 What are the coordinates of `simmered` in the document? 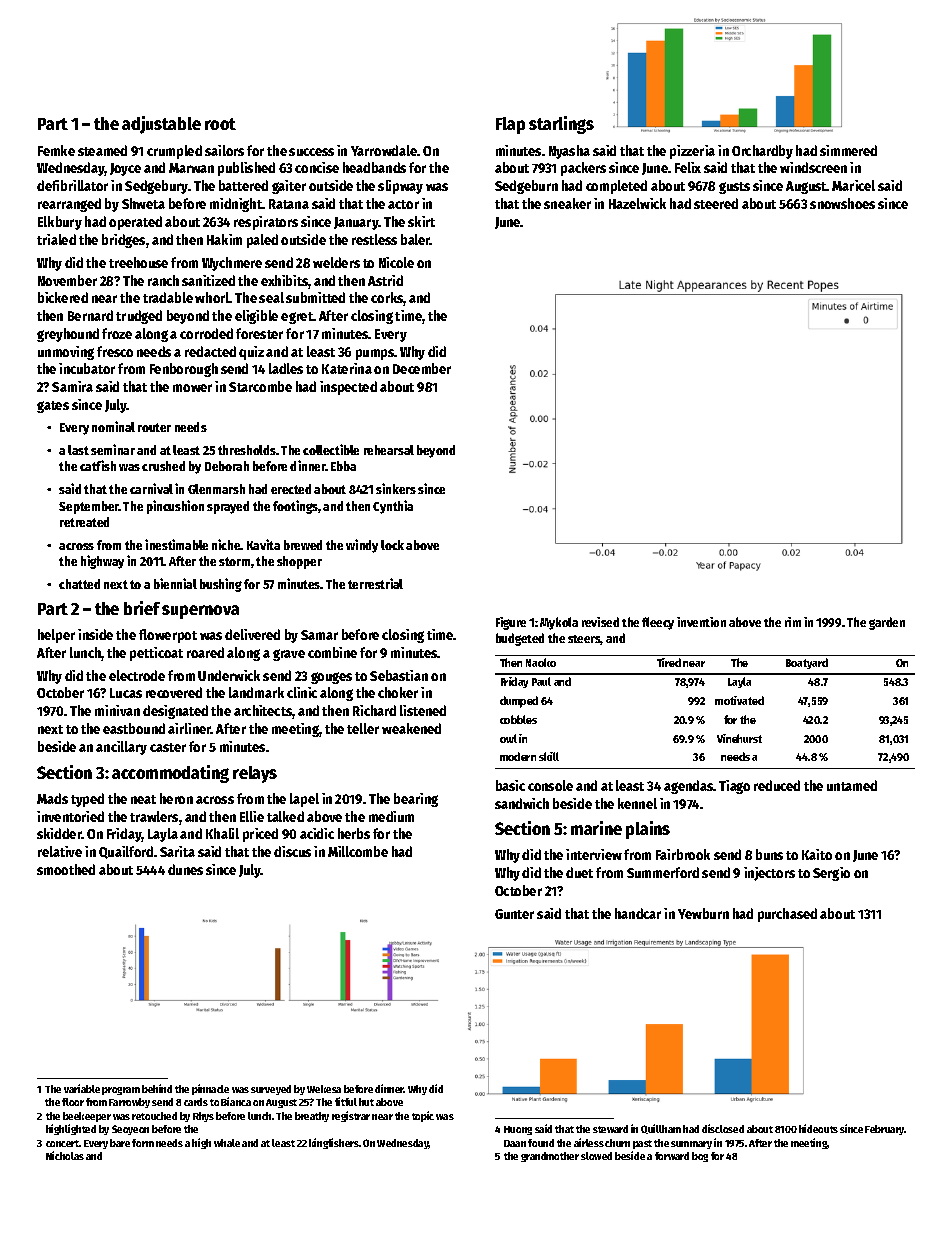 It's located at (848, 150).
